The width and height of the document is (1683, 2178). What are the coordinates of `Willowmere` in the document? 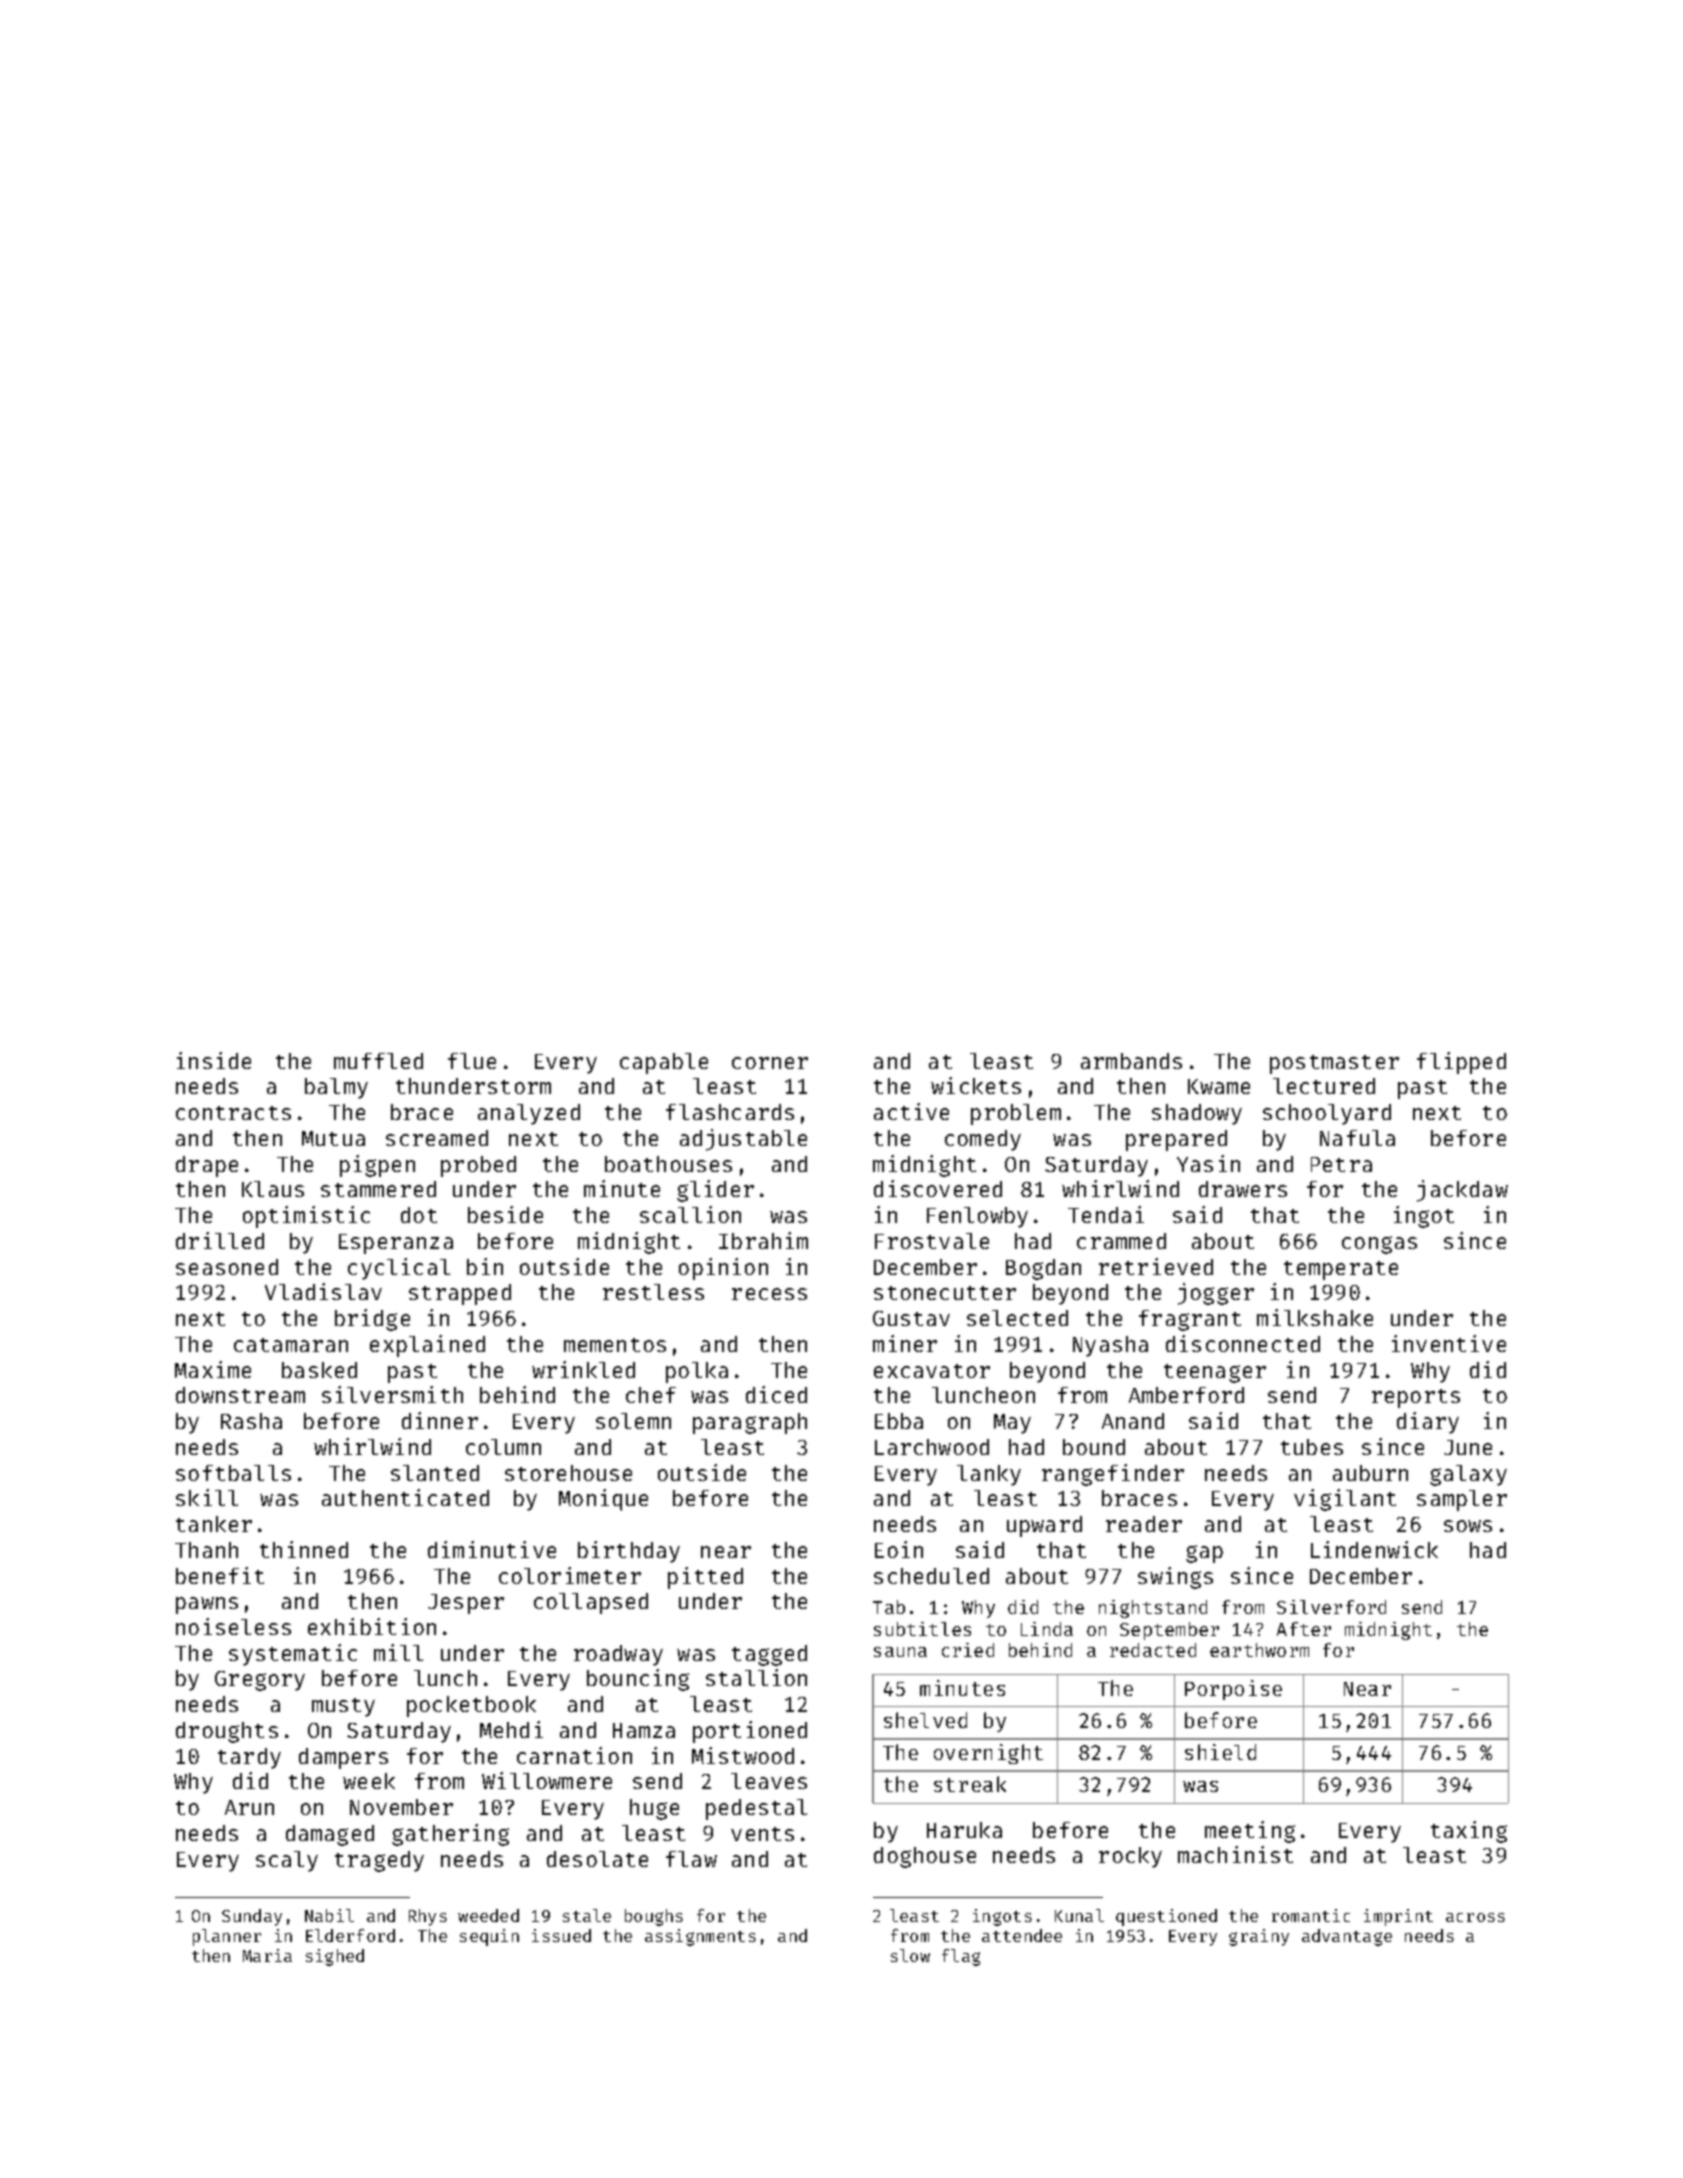 It's located at (547, 1780).
